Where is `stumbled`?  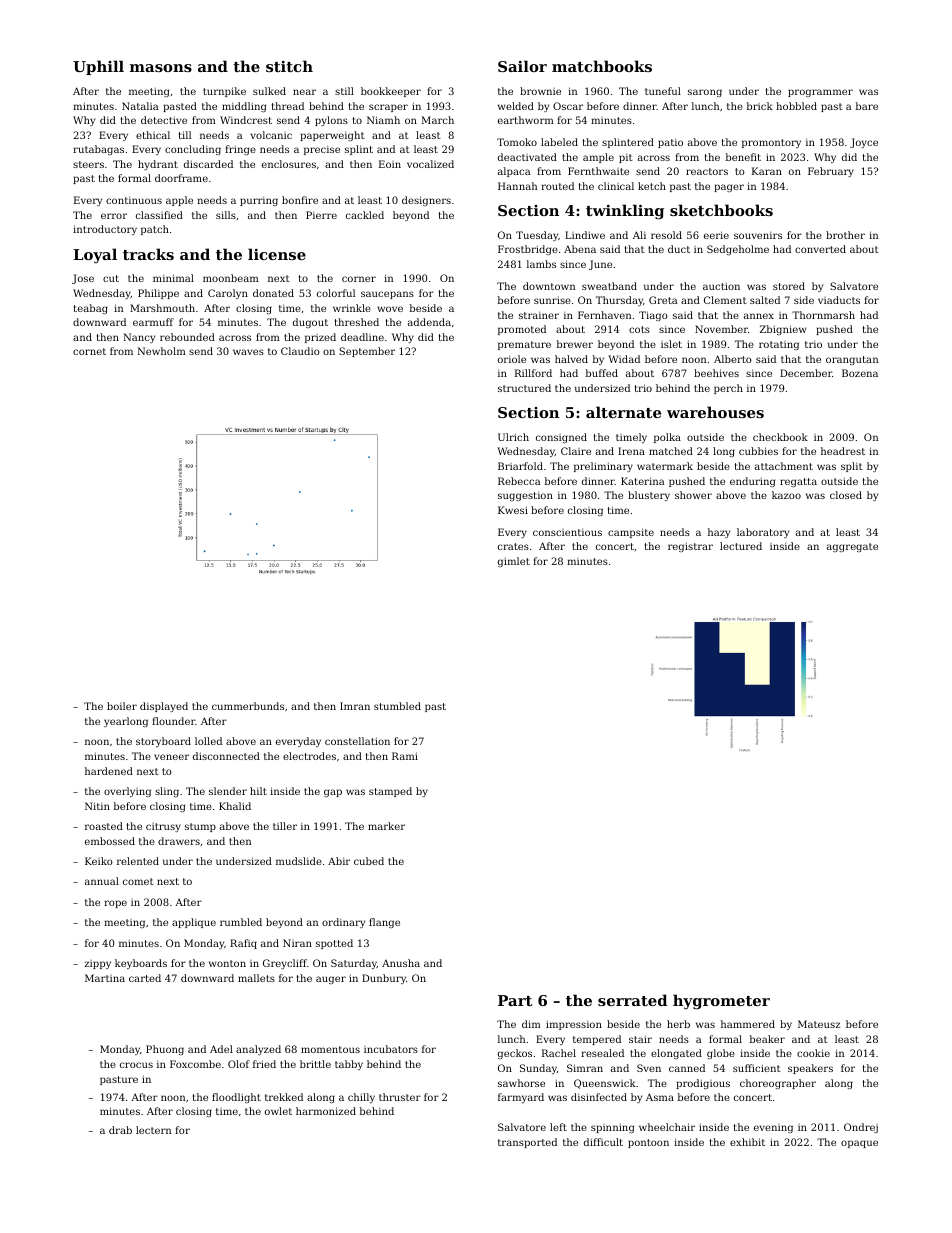 stumbled is located at coordinates (397, 706).
